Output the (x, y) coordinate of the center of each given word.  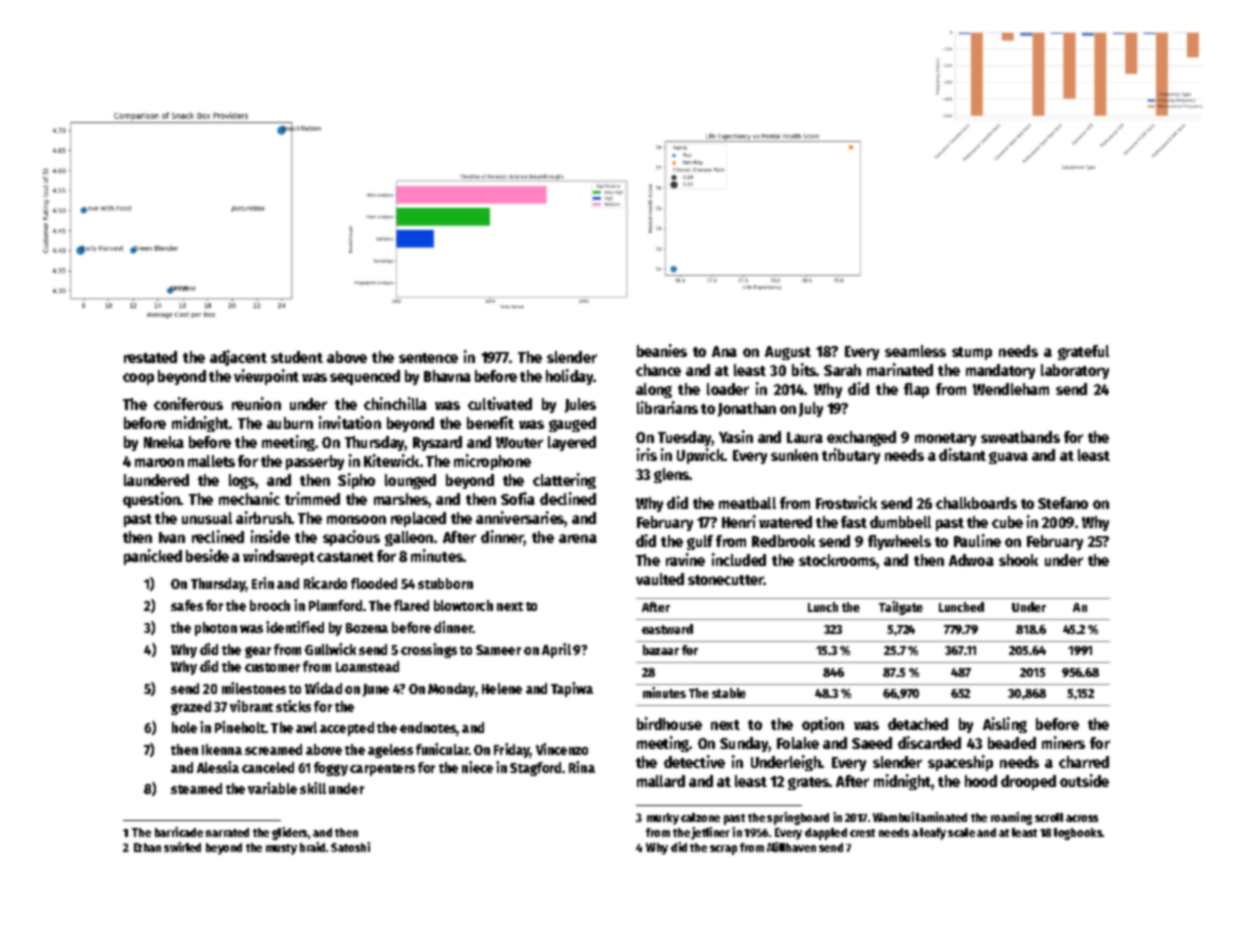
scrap (723, 850)
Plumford (335, 605)
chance (658, 370)
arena (578, 538)
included (739, 559)
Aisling (1005, 725)
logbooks (1078, 834)
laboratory (1075, 371)
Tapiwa (572, 689)
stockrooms (837, 560)
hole (184, 727)
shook (1018, 560)
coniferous (188, 403)
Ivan (172, 537)
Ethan (147, 847)
